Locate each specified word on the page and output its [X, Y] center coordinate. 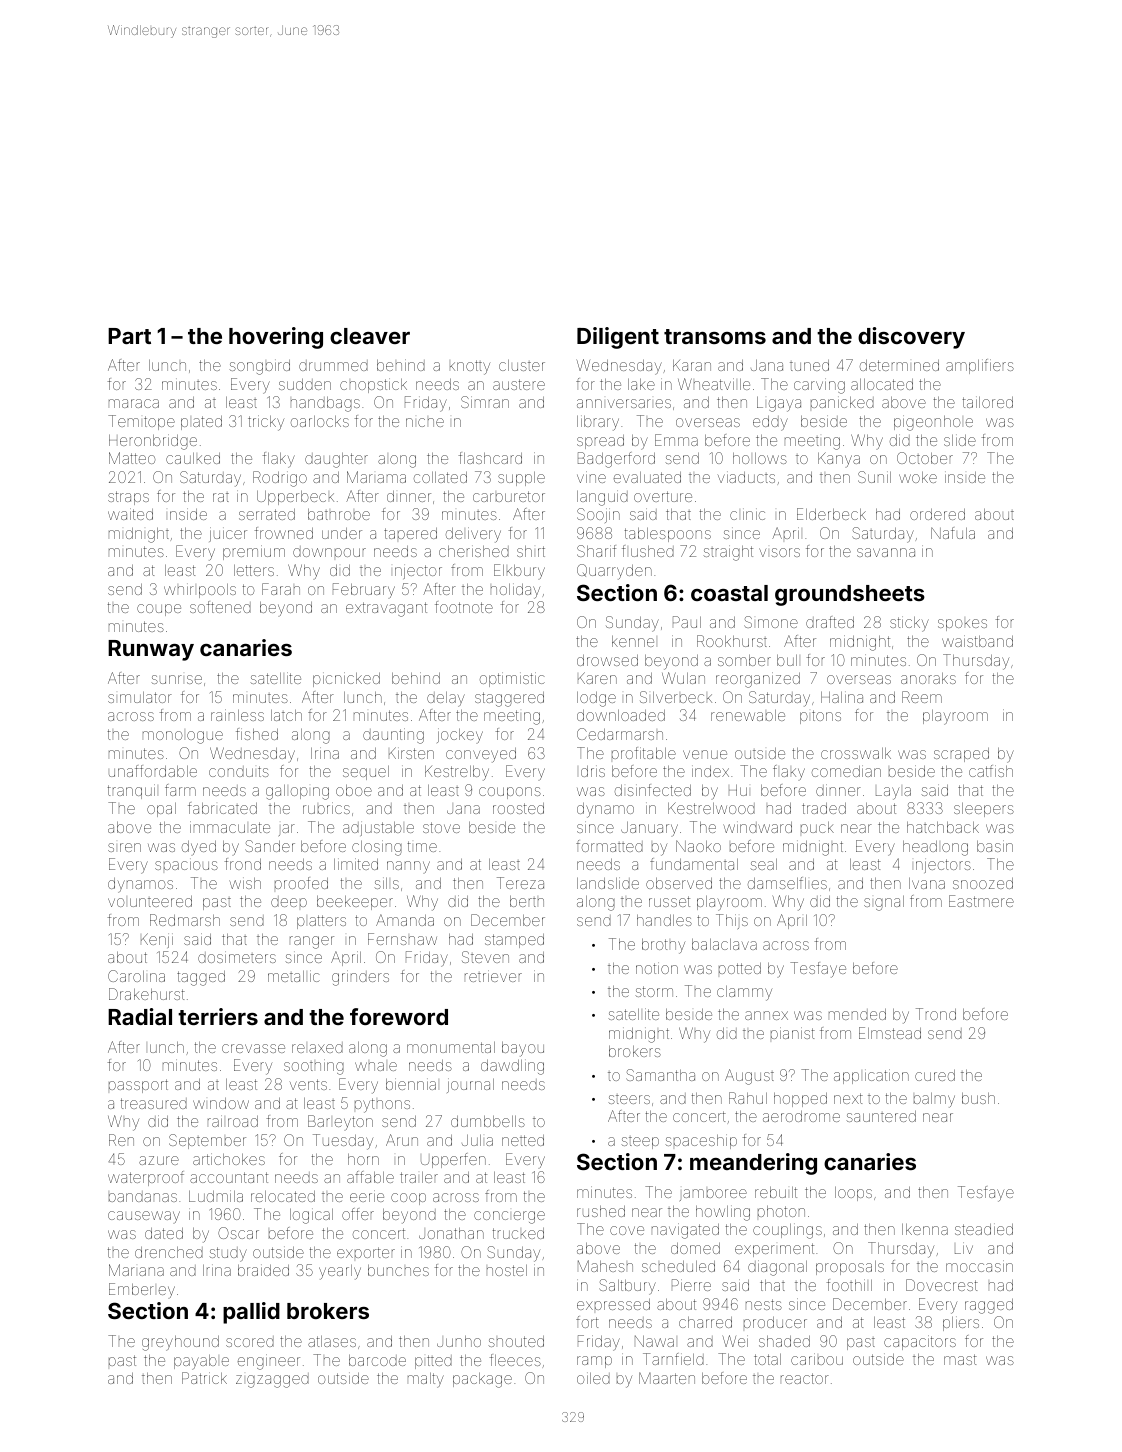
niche [425, 422]
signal [884, 903]
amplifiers [980, 366]
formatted [609, 846]
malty [426, 1380]
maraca [134, 403]
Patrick [204, 1378]
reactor [805, 1378]
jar [287, 830]
